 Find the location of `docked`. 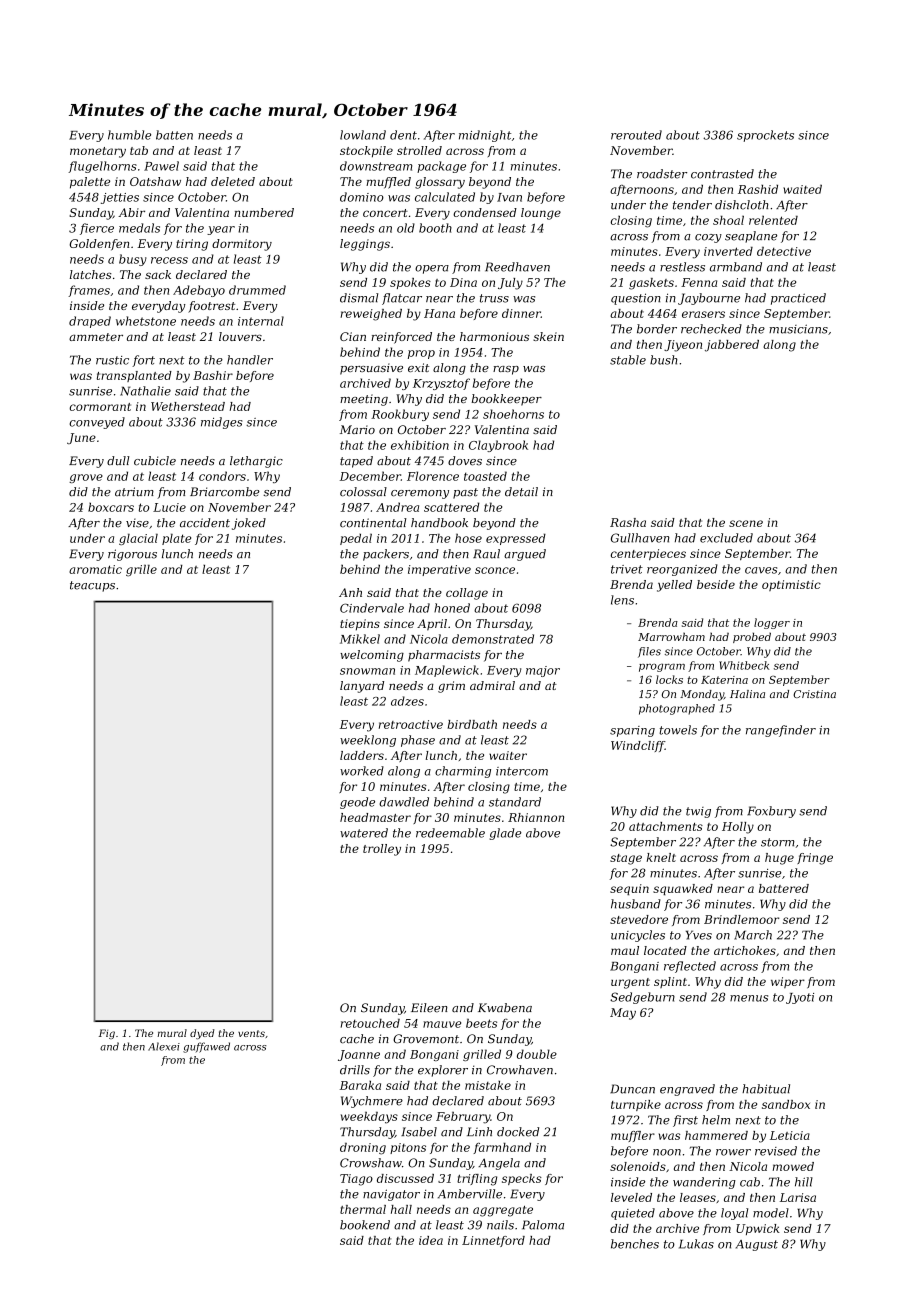

docked is located at coordinates (518, 1132).
